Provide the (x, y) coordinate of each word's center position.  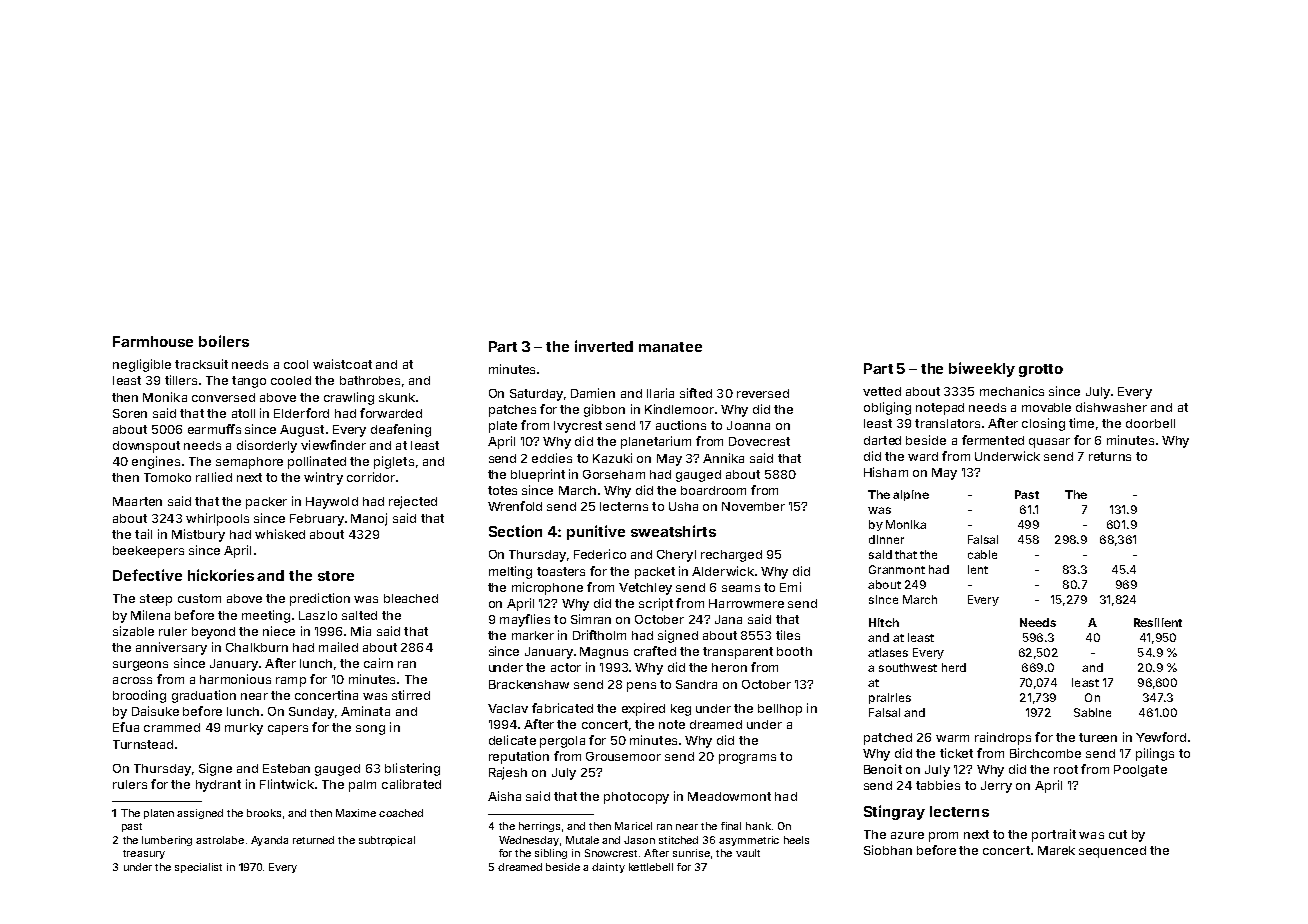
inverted (604, 346)
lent (978, 569)
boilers (224, 341)
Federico (600, 554)
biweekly (982, 369)
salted (359, 615)
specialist (198, 868)
